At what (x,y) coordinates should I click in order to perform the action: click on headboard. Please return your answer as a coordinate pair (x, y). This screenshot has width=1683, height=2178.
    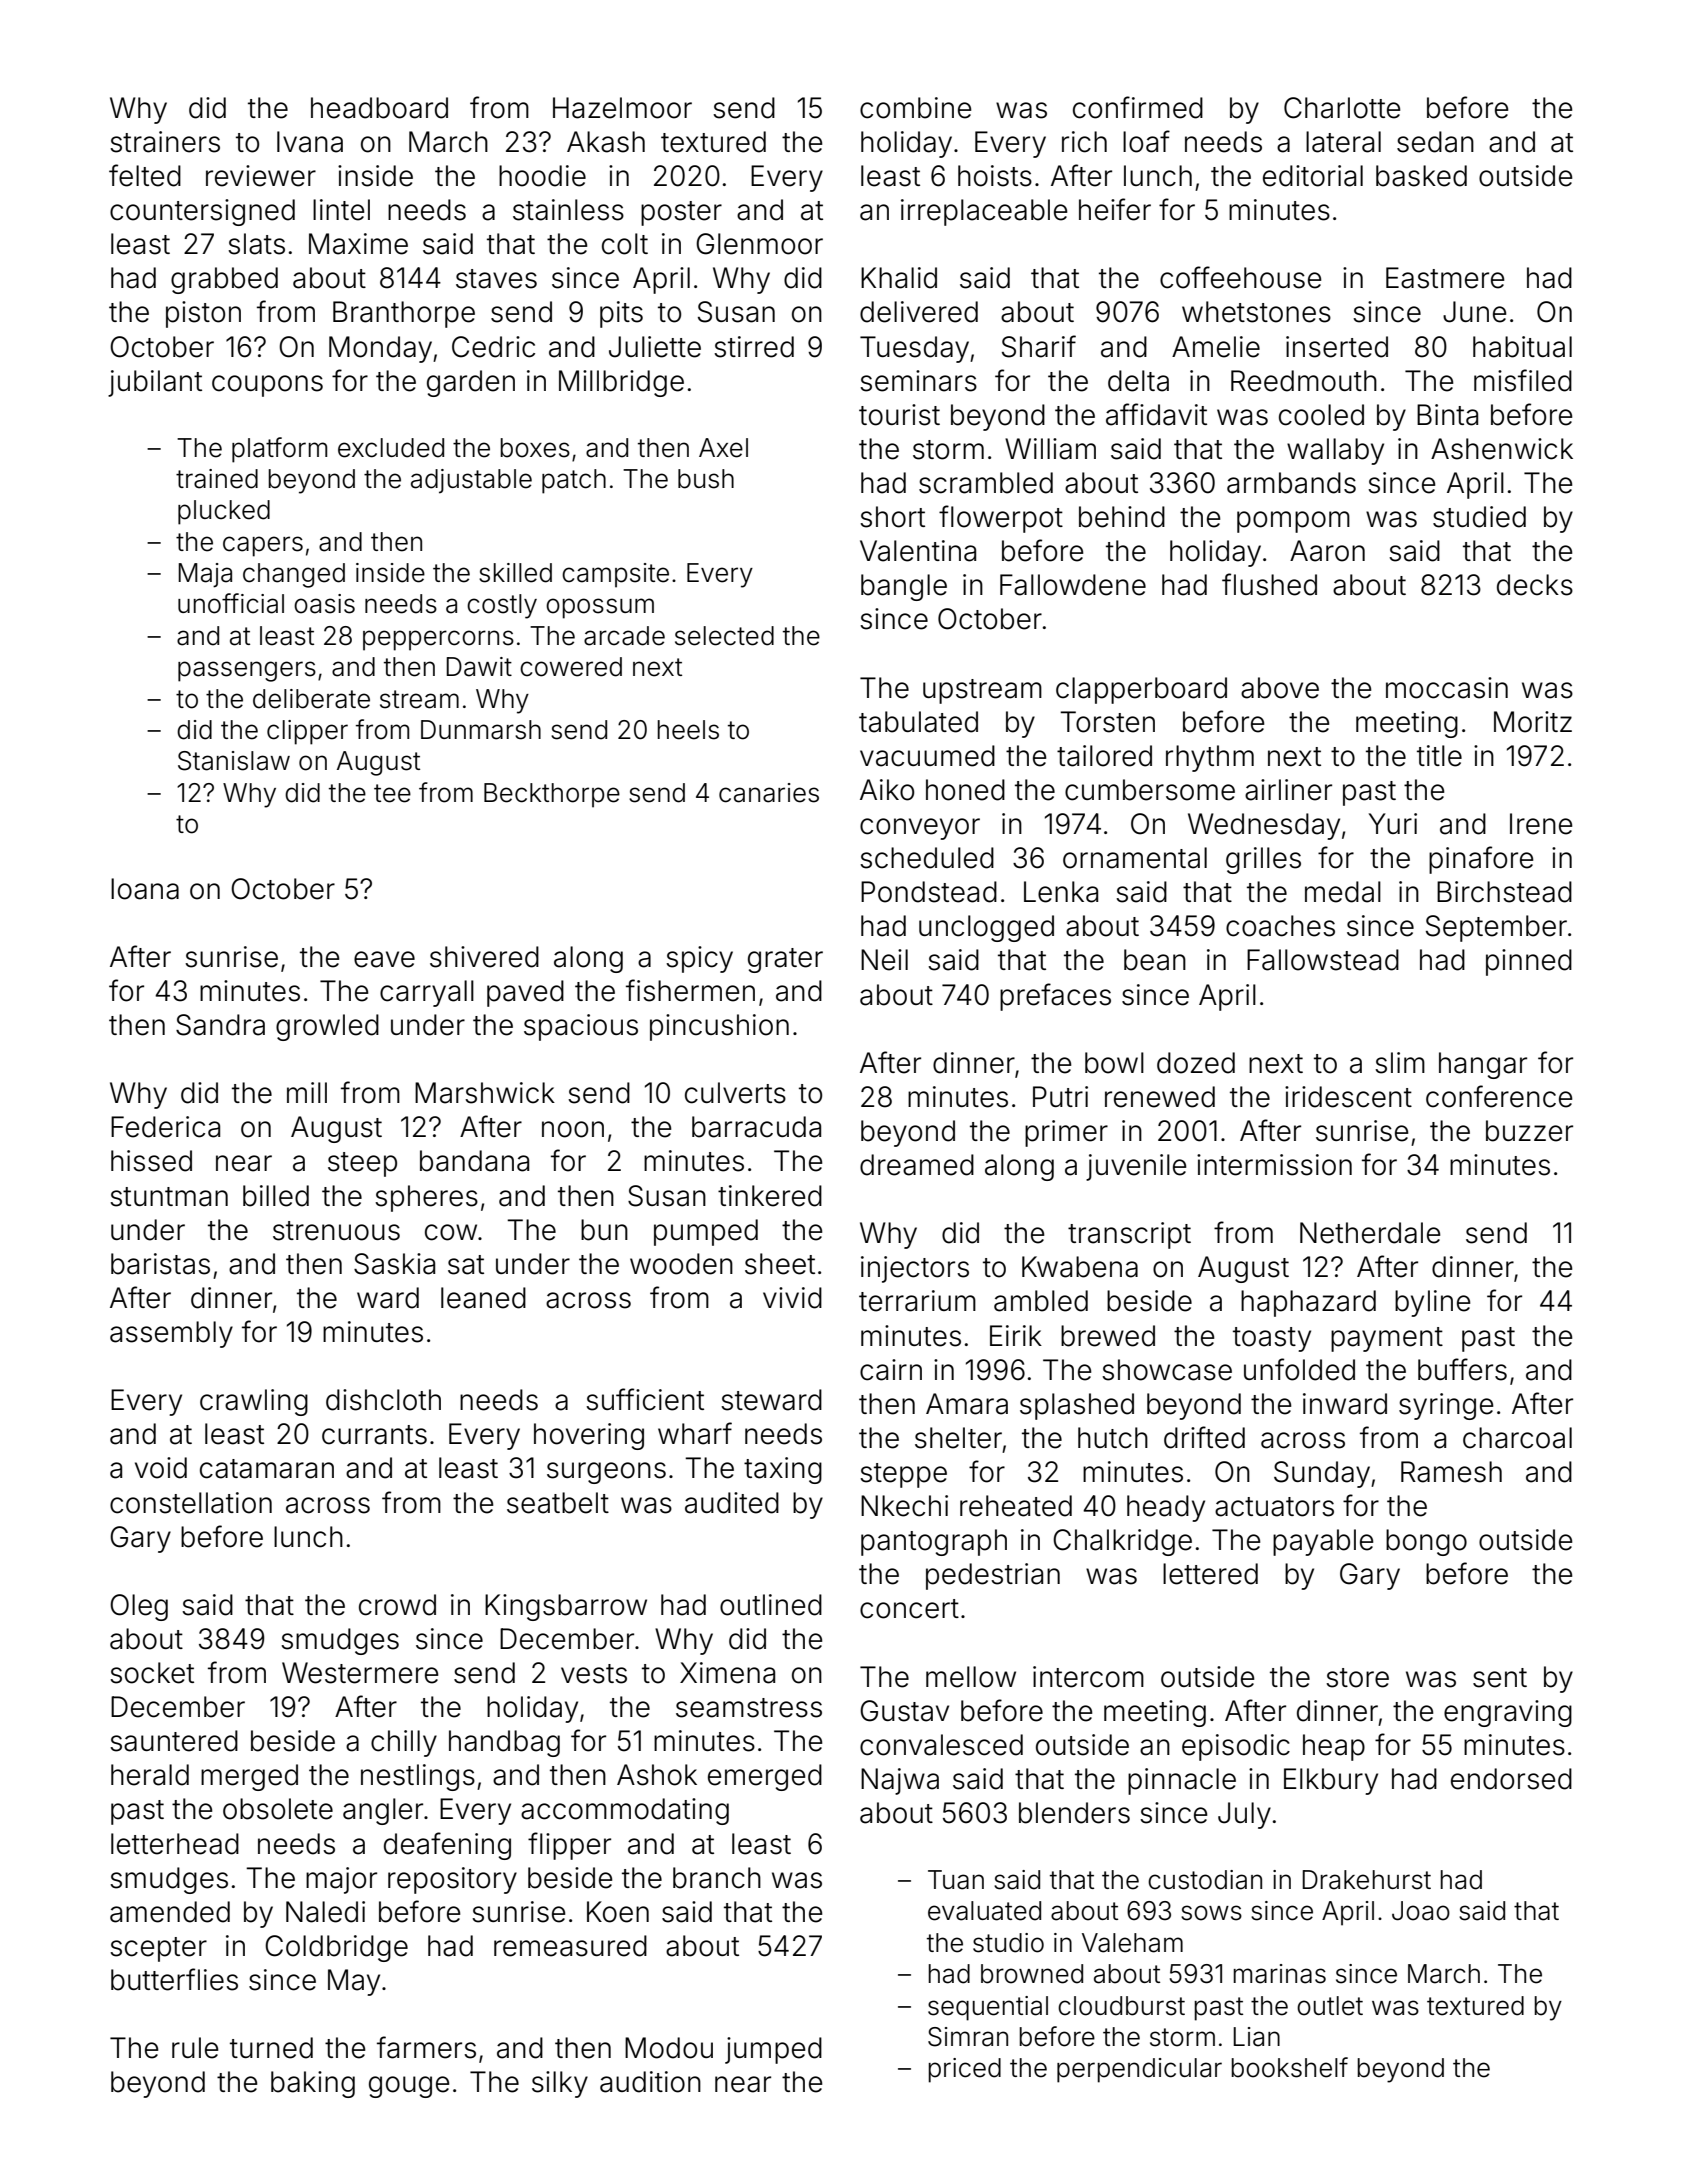
    Looking at the image, I should click on (379, 108).
